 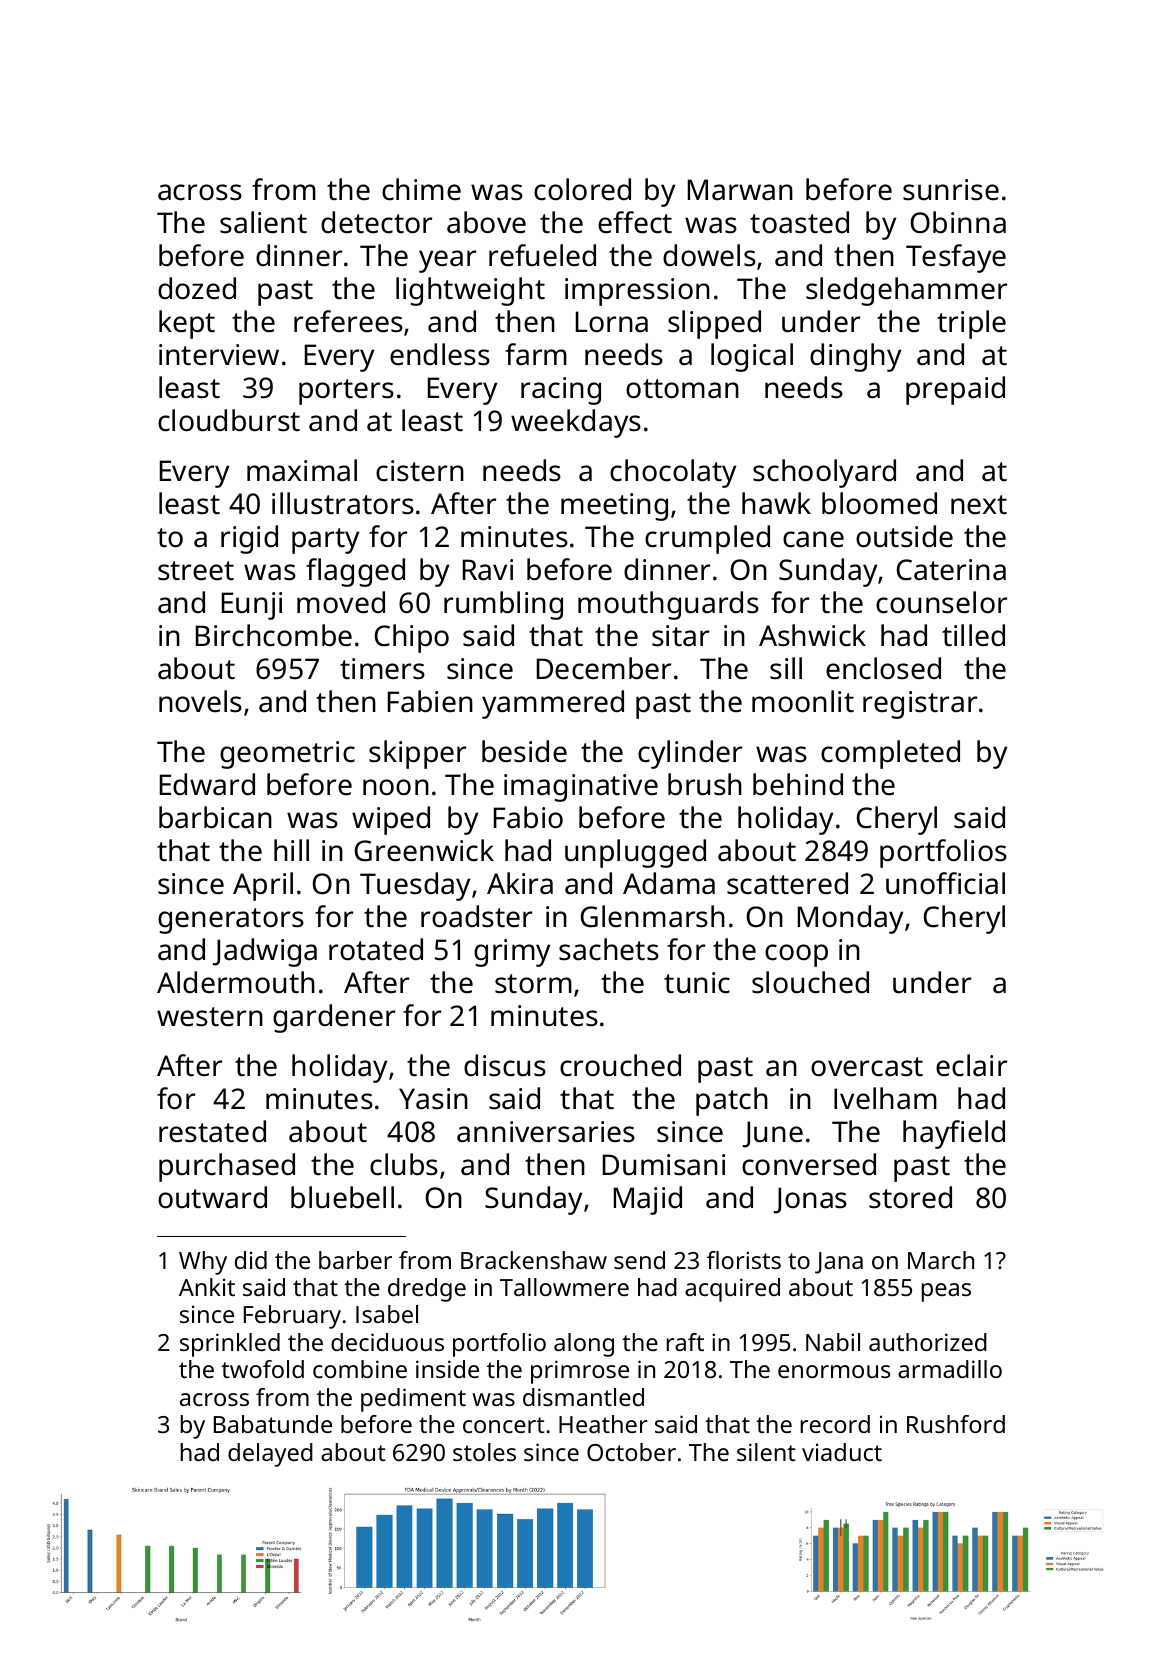 What do you see at coordinates (229, 420) in the screenshot?
I see `cloudburst` at bounding box center [229, 420].
